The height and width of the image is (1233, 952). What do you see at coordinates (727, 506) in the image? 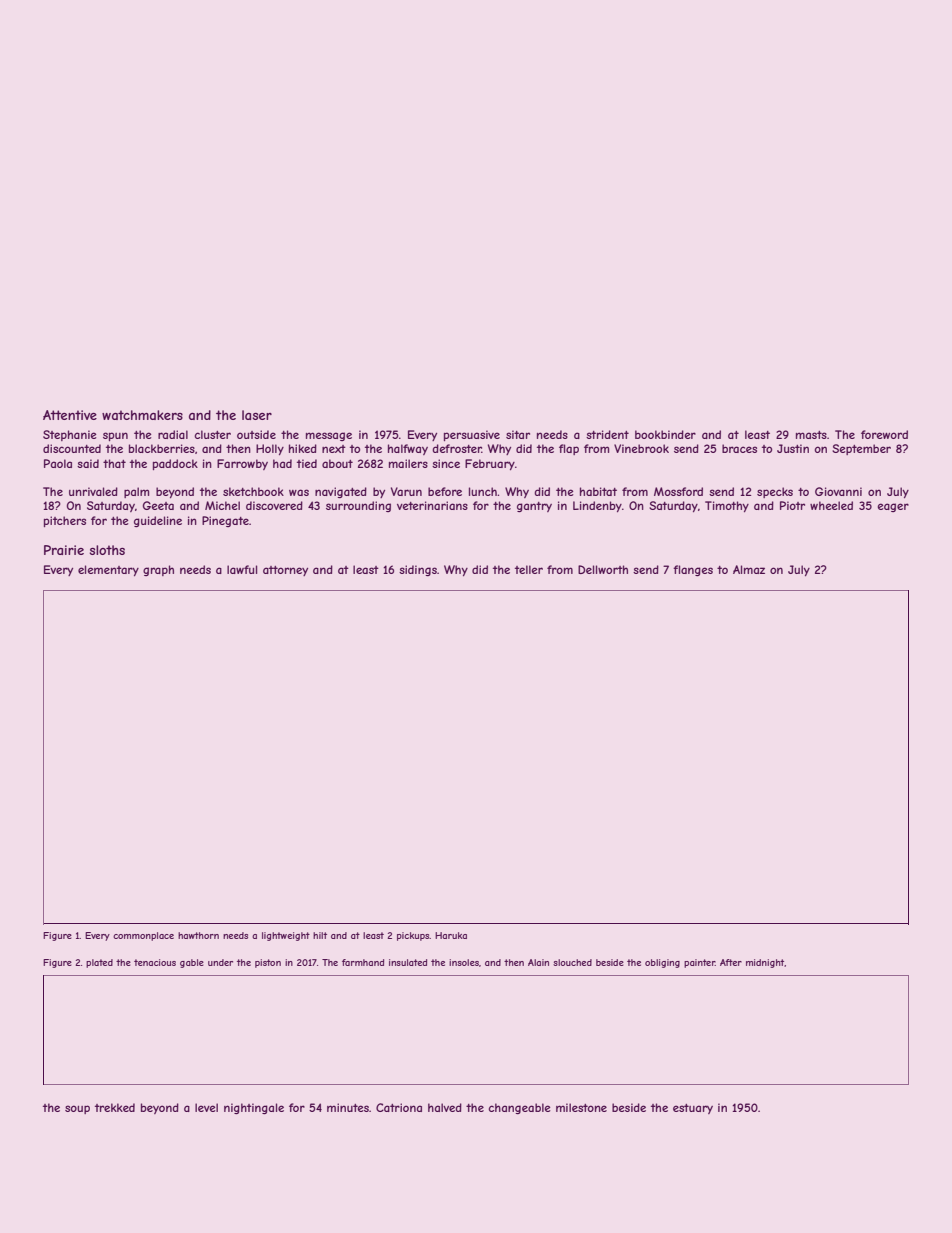
I see `Timothy` at bounding box center [727, 506].
